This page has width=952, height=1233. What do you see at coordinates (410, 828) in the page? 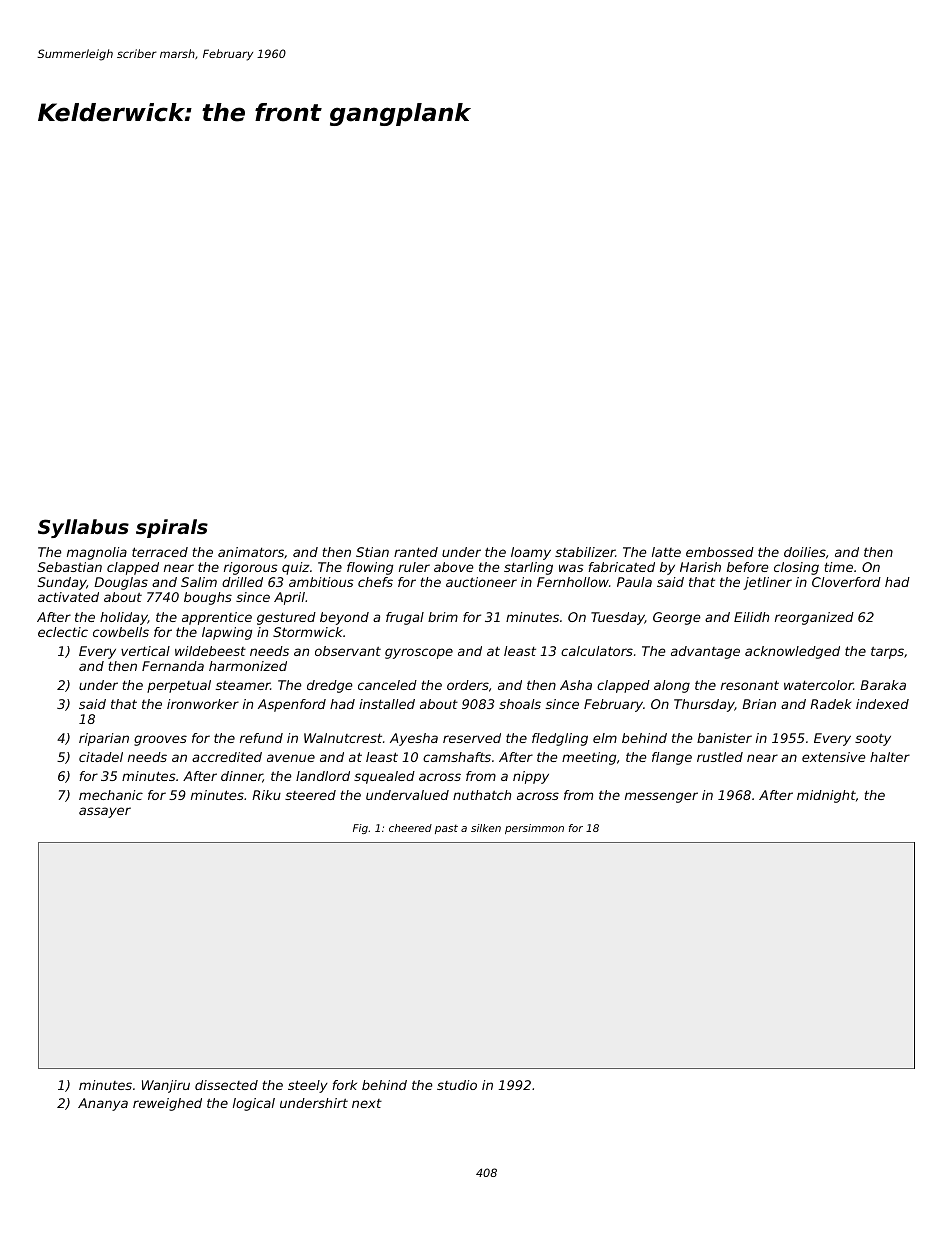
I see `cheered` at bounding box center [410, 828].
